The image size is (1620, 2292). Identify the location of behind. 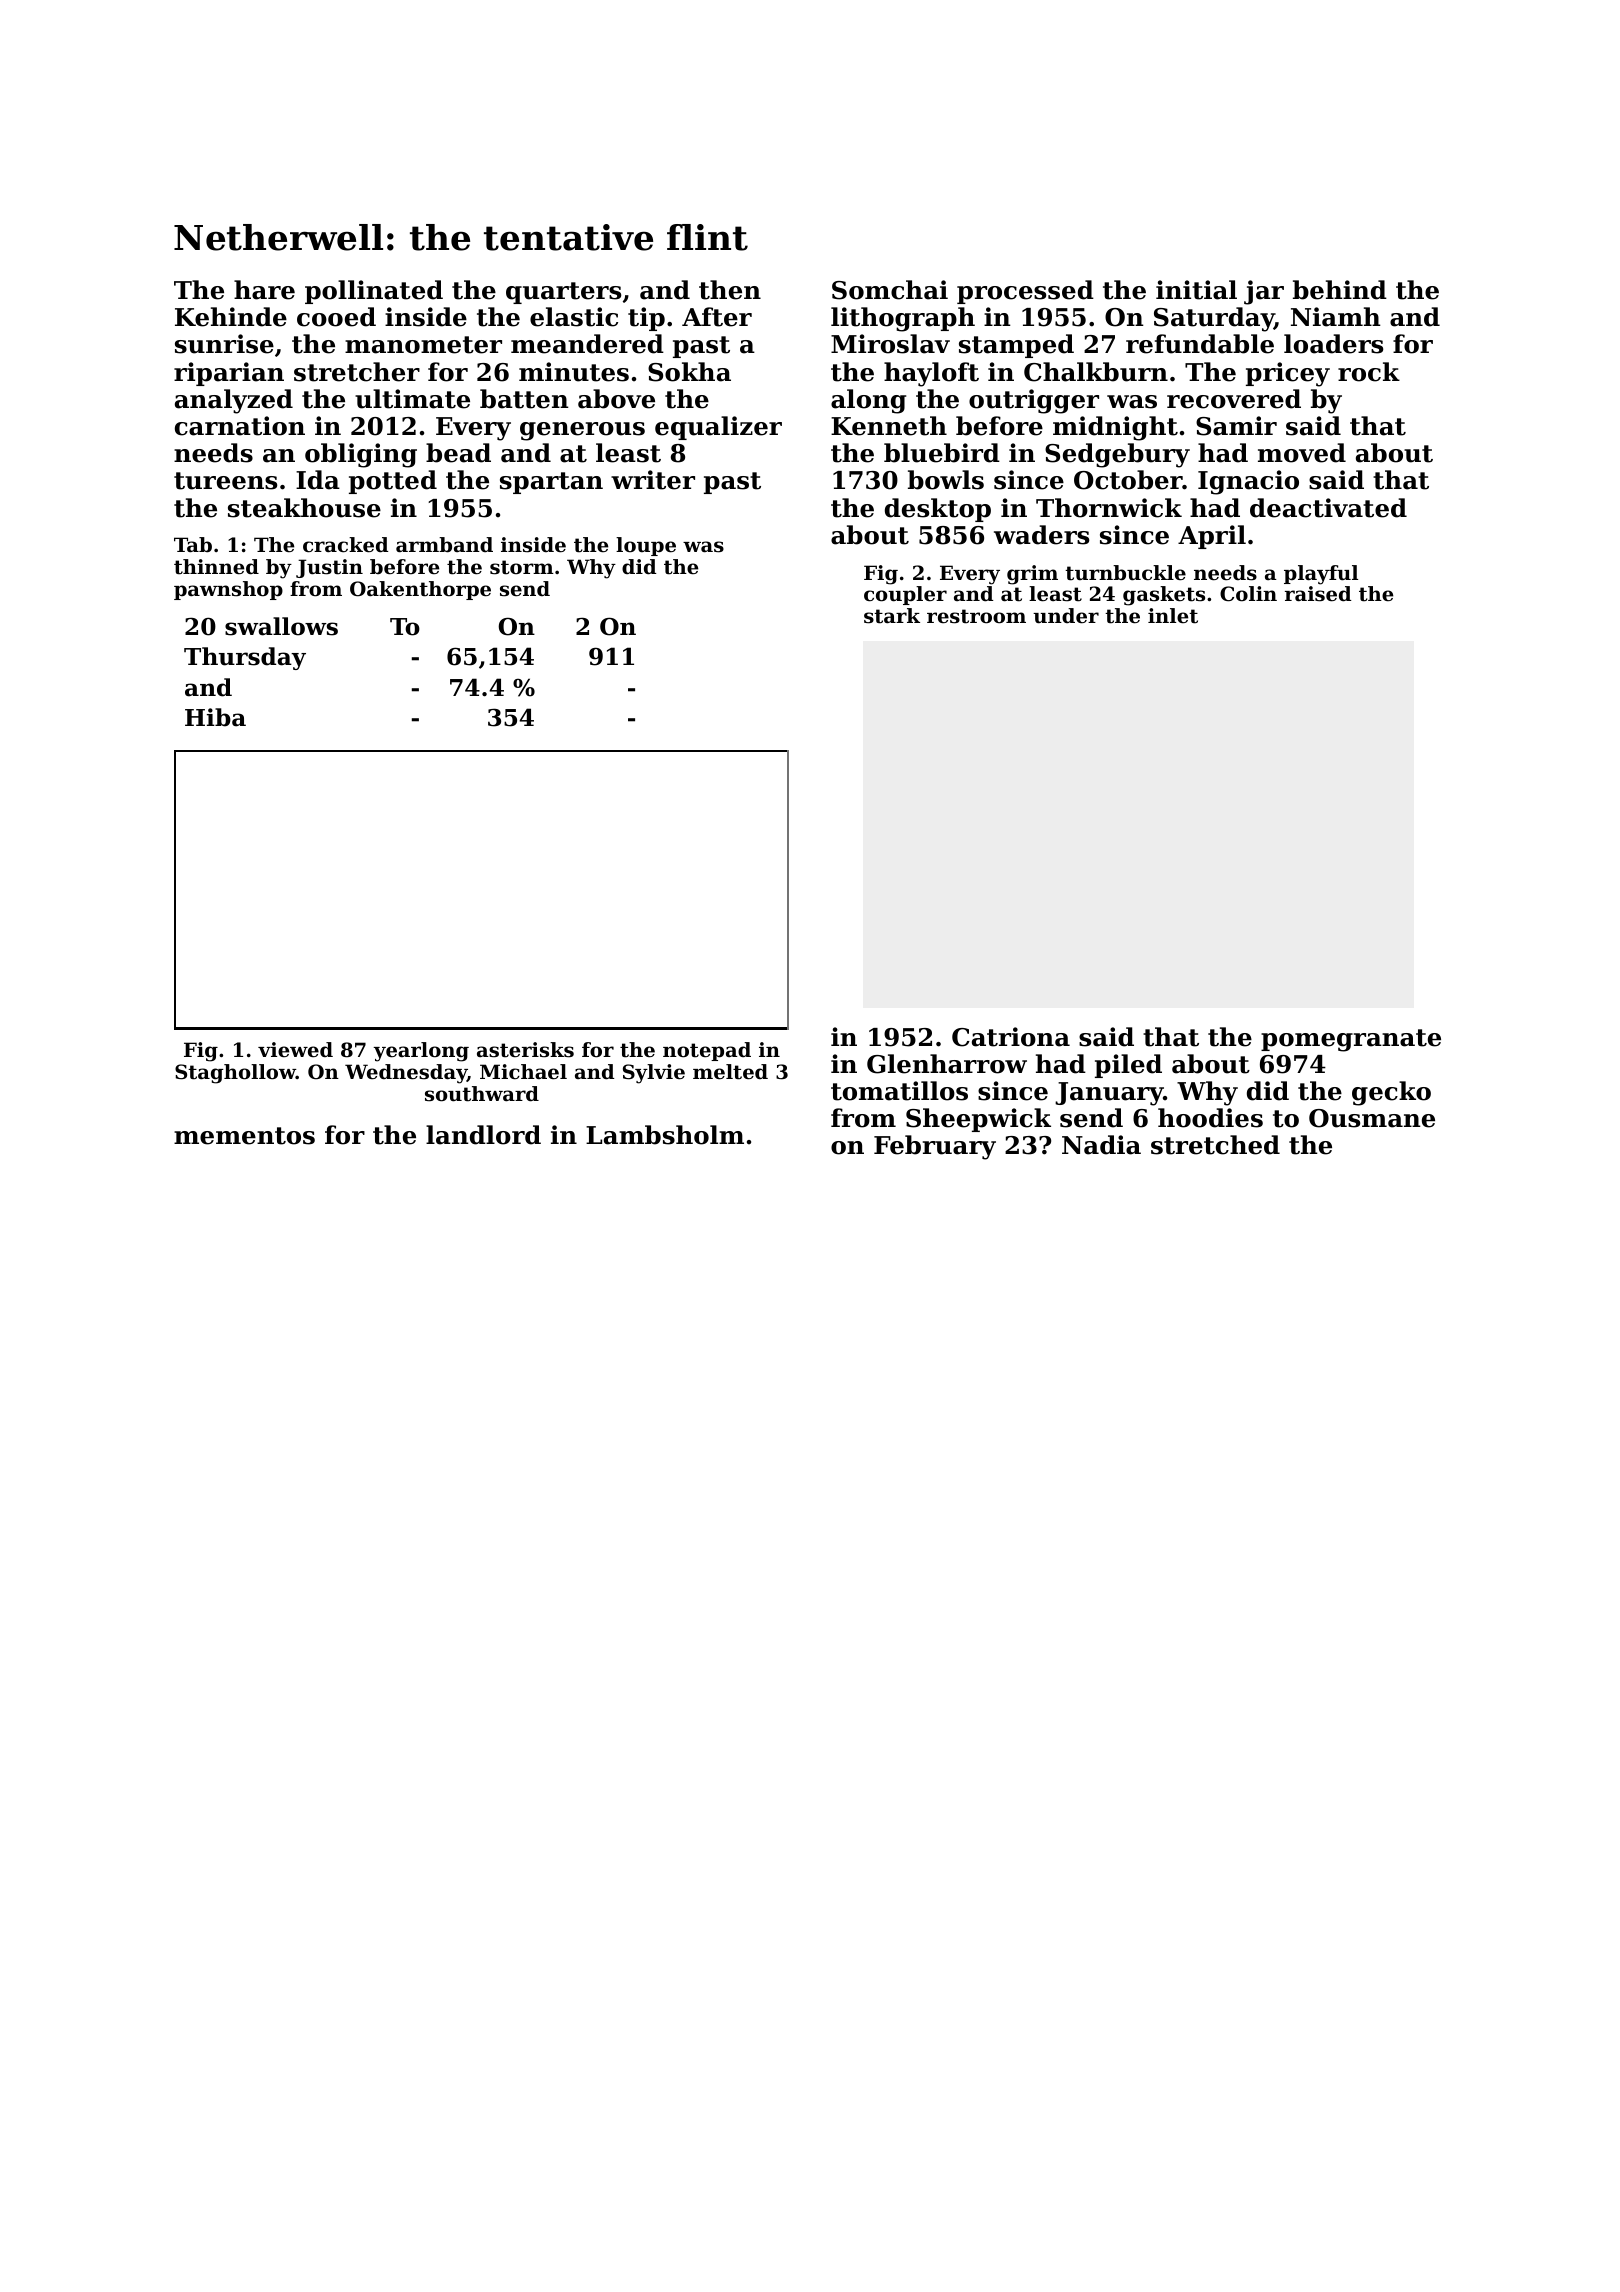
(1340, 290).
